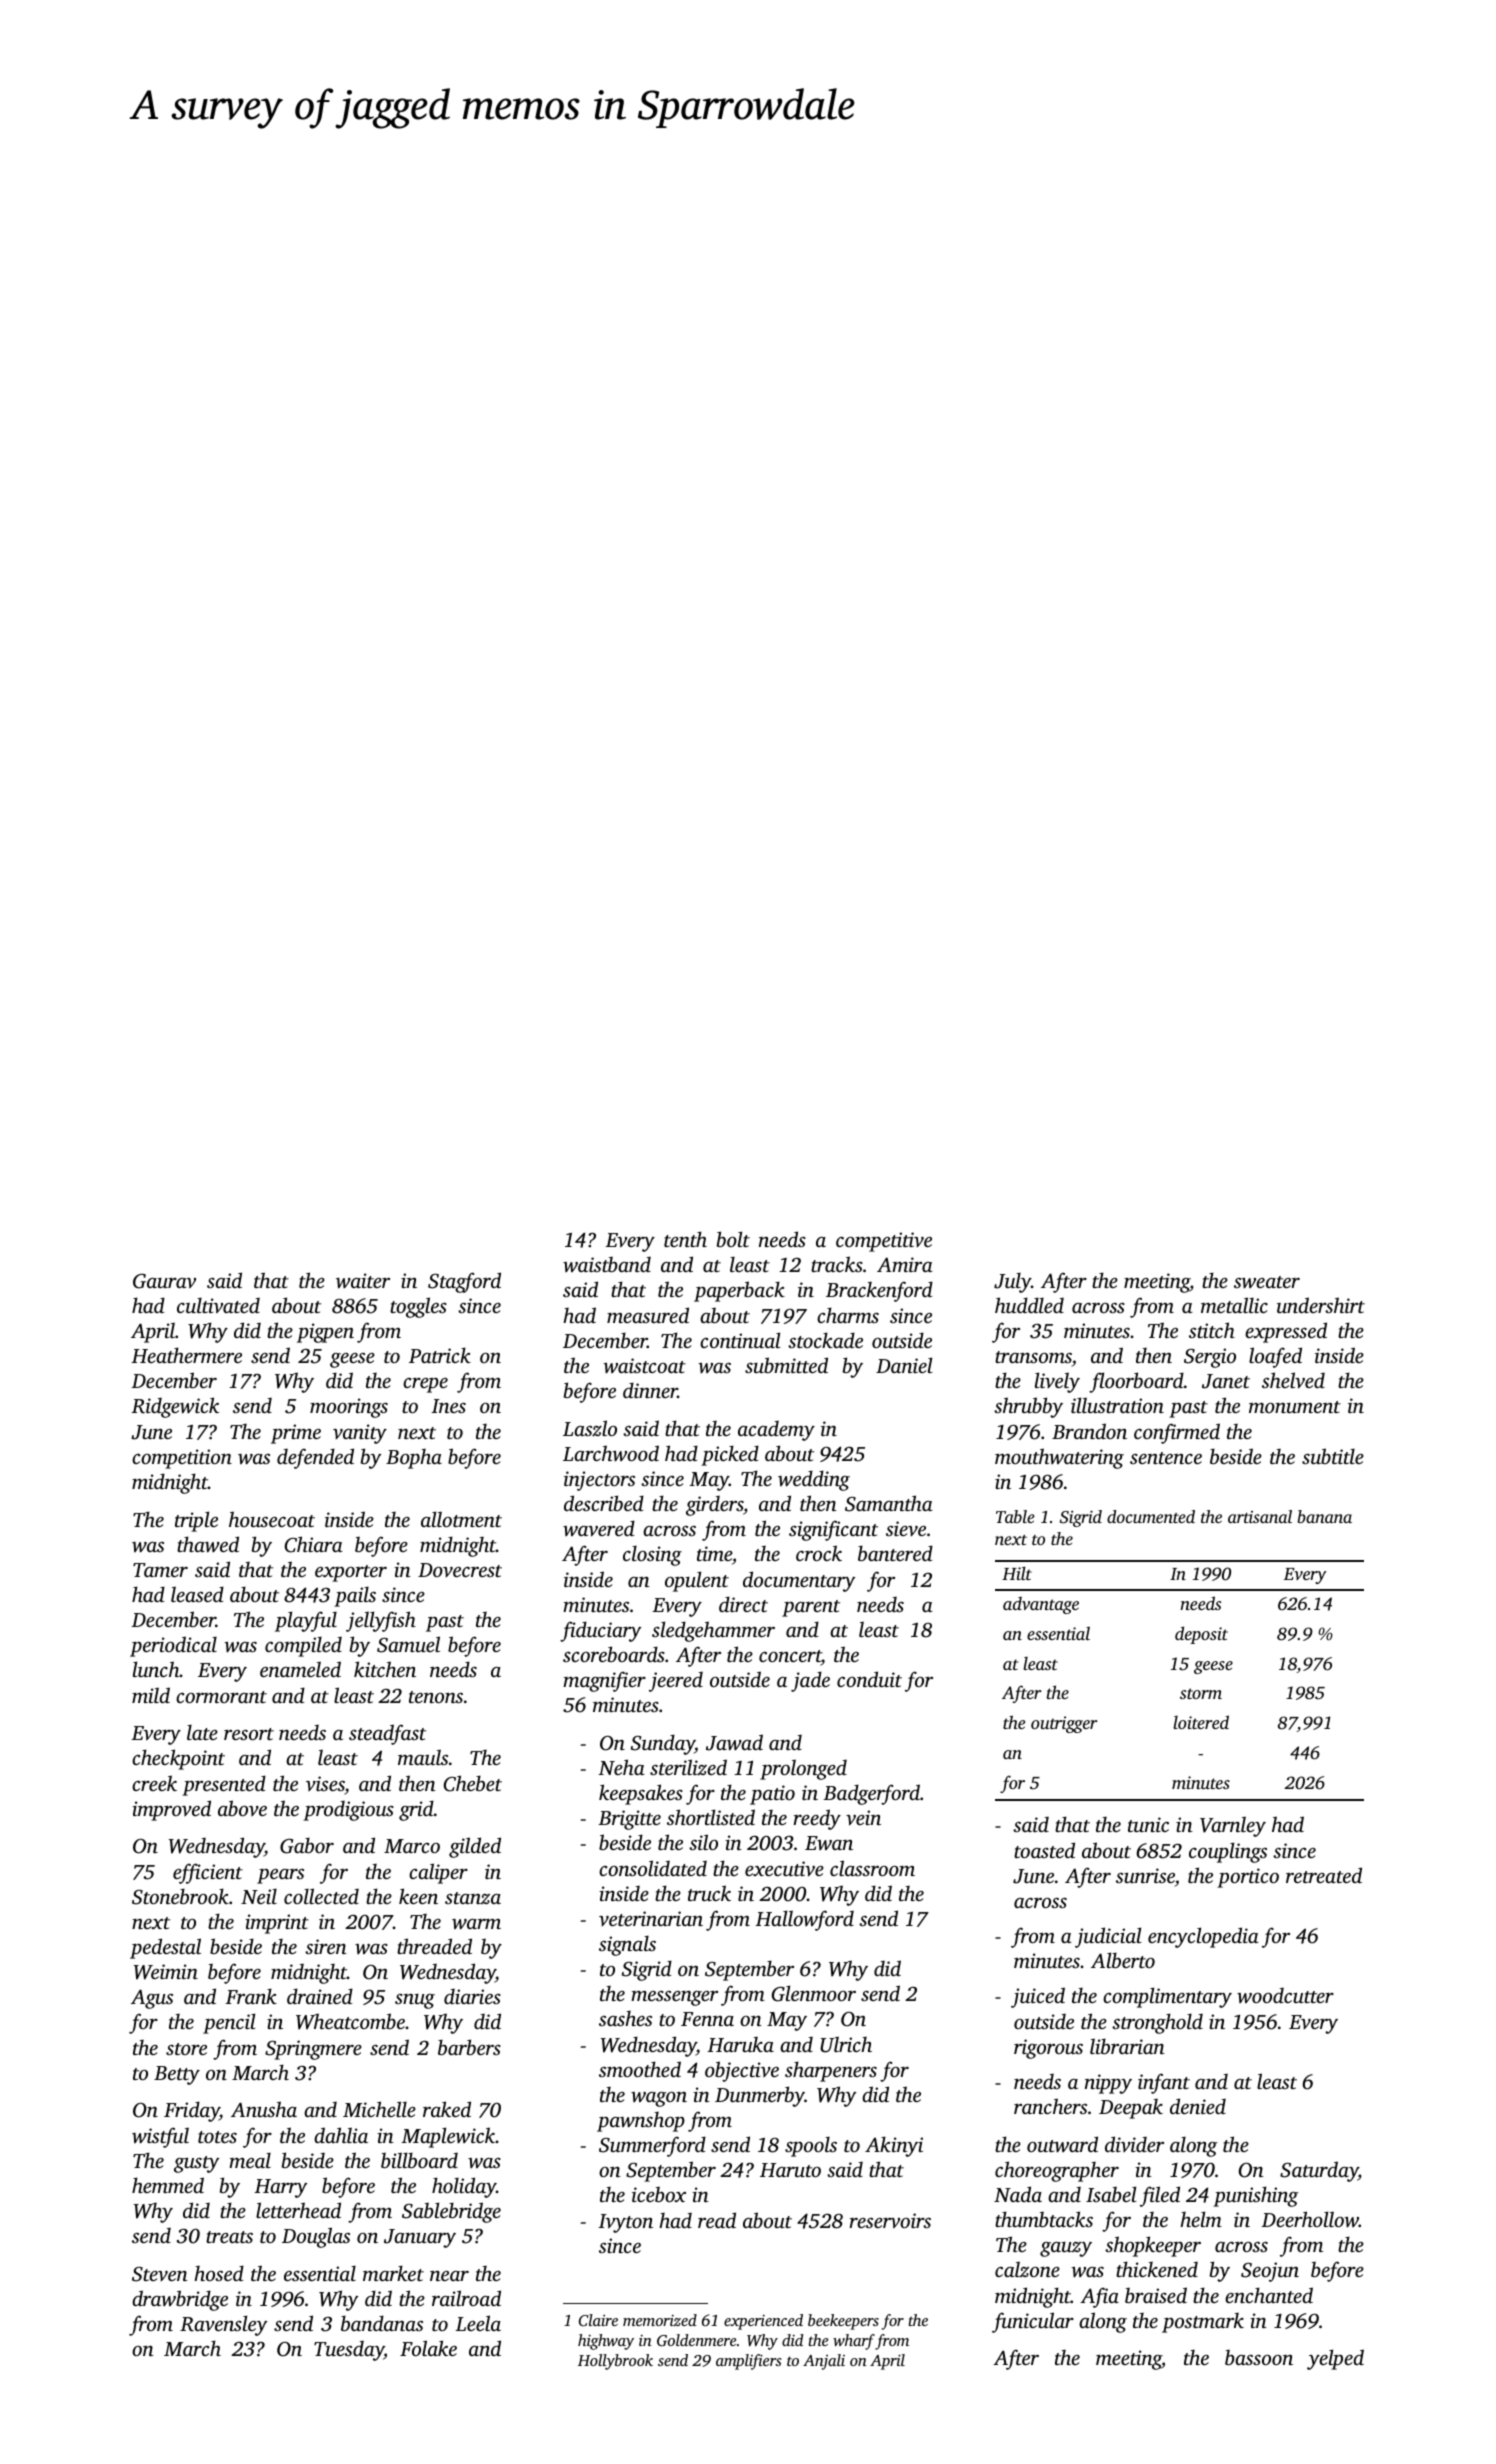 The width and height of the screenshot is (1496, 2464). Describe the element at coordinates (854, 2342) in the screenshot. I see `wharf` at that location.
